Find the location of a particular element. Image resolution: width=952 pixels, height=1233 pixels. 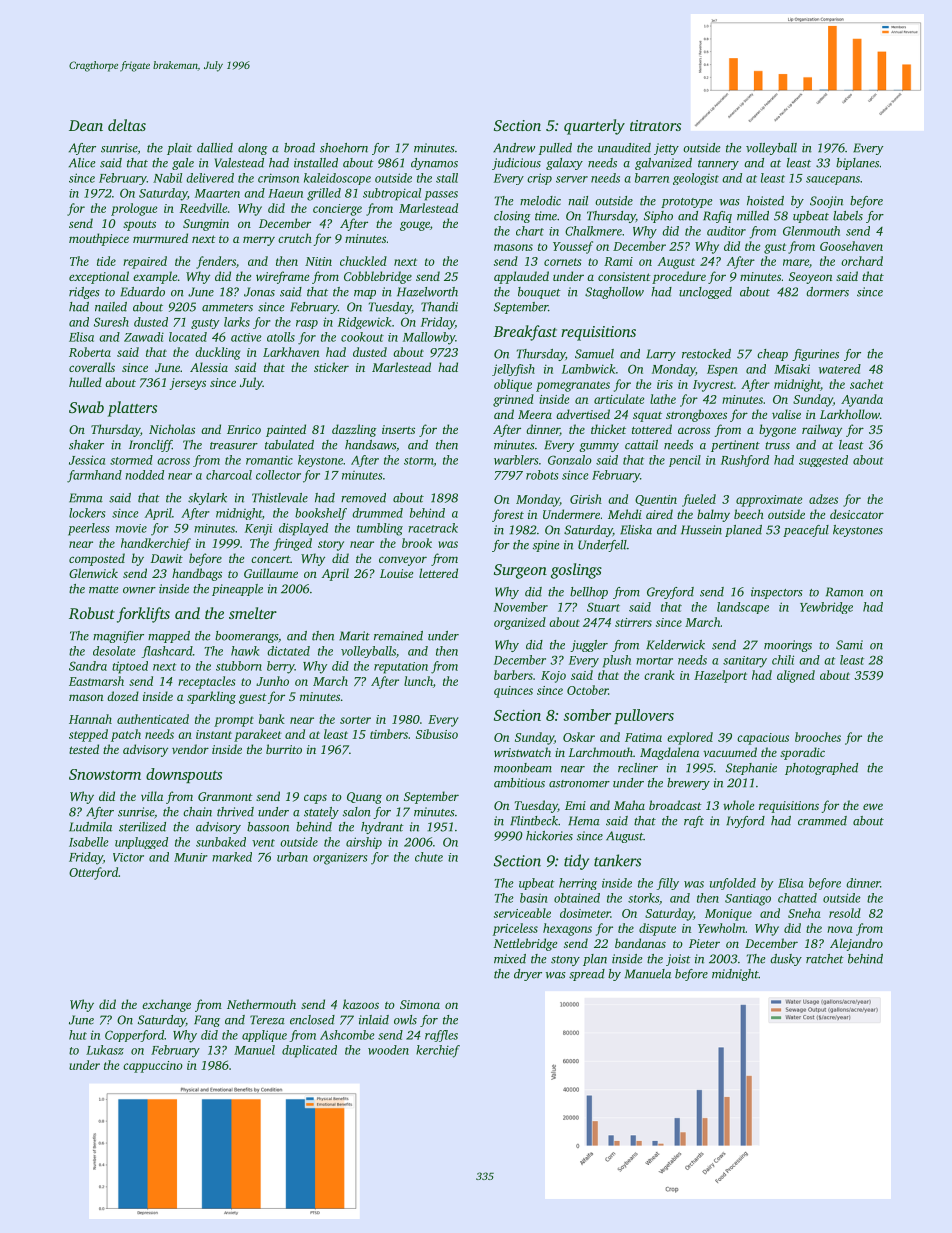

inserts is located at coordinates (398, 429).
